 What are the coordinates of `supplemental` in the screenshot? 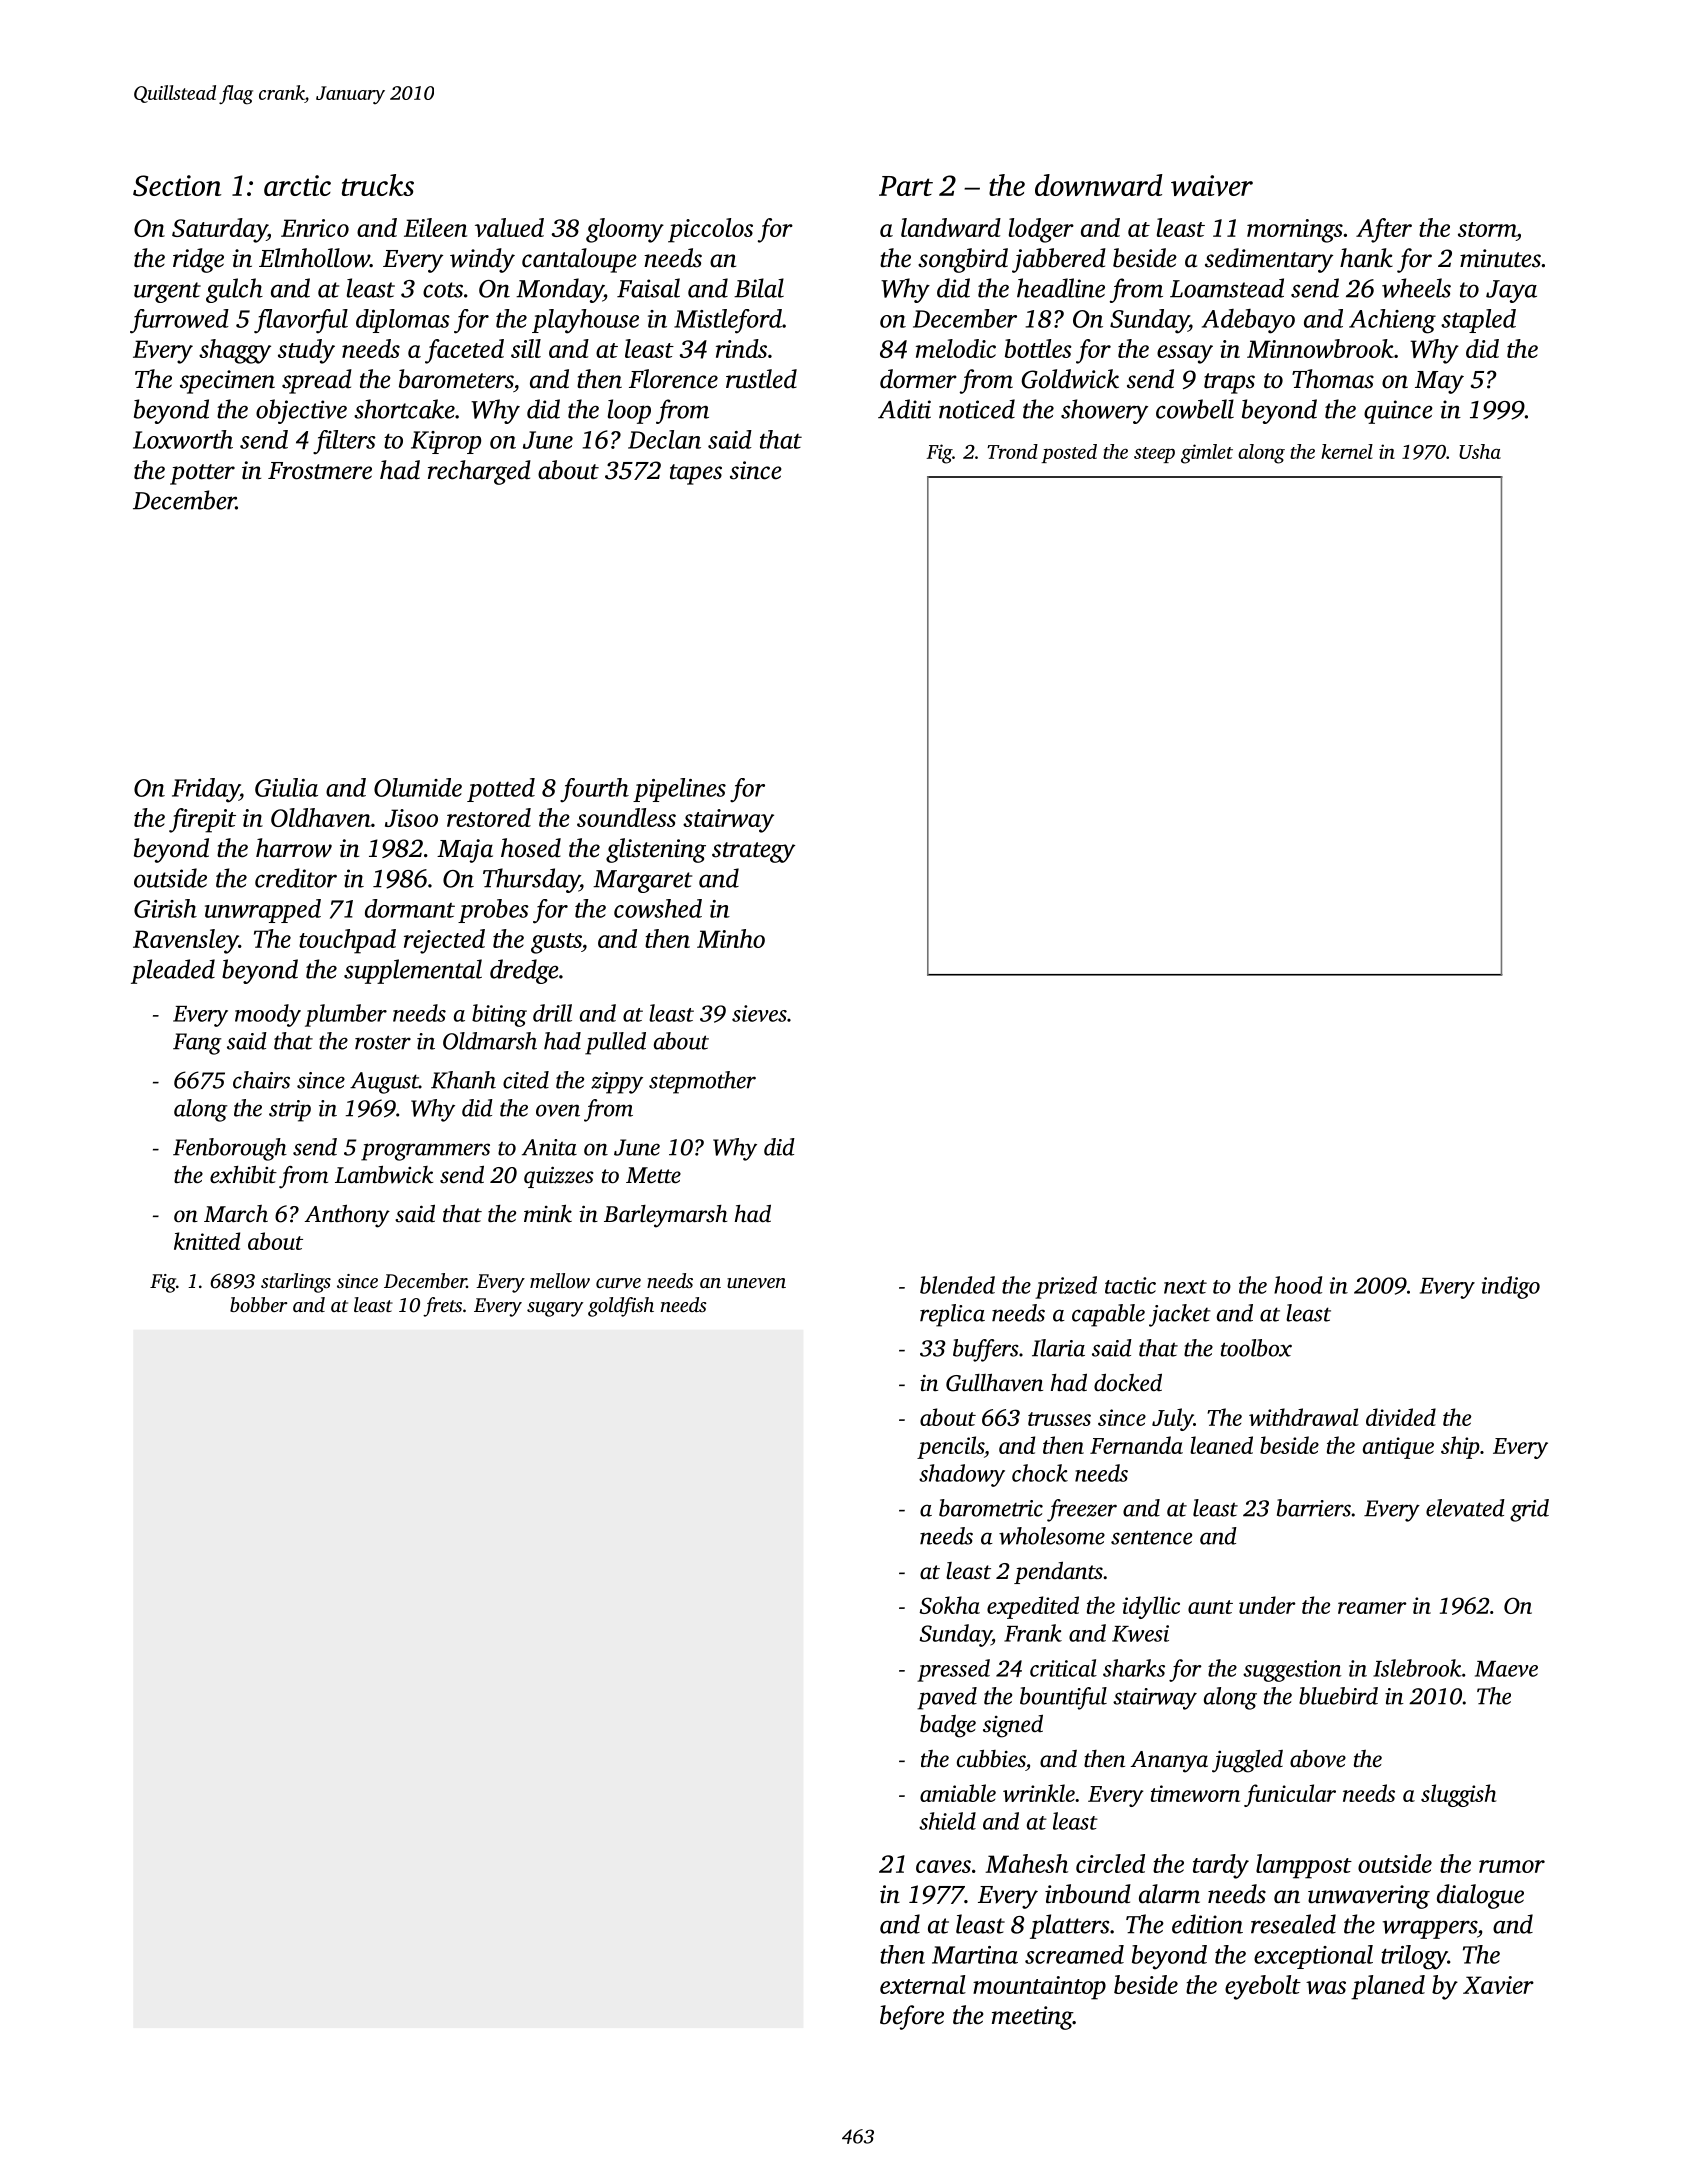 It's located at (413, 971).
